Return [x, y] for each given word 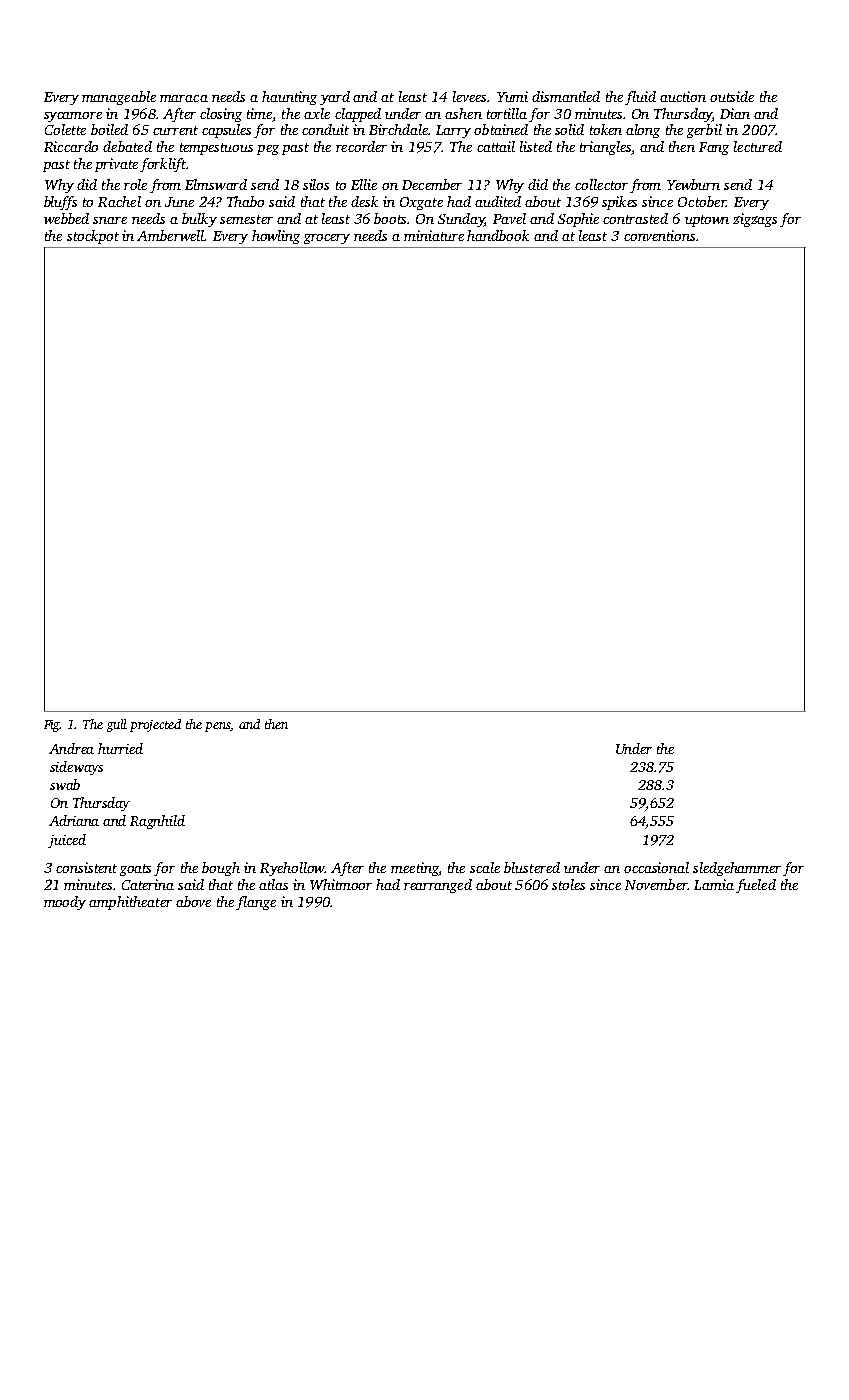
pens [218, 727]
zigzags [755, 220]
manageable [119, 98]
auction [683, 96]
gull [117, 725]
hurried [120, 748]
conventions [659, 235]
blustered [532, 867]
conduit [325, 129]
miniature [434, 235]
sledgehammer [737, 869]
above [193, 901]
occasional [656, 867]
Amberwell [170, 235]
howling [276, 237]
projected [155, 725]
